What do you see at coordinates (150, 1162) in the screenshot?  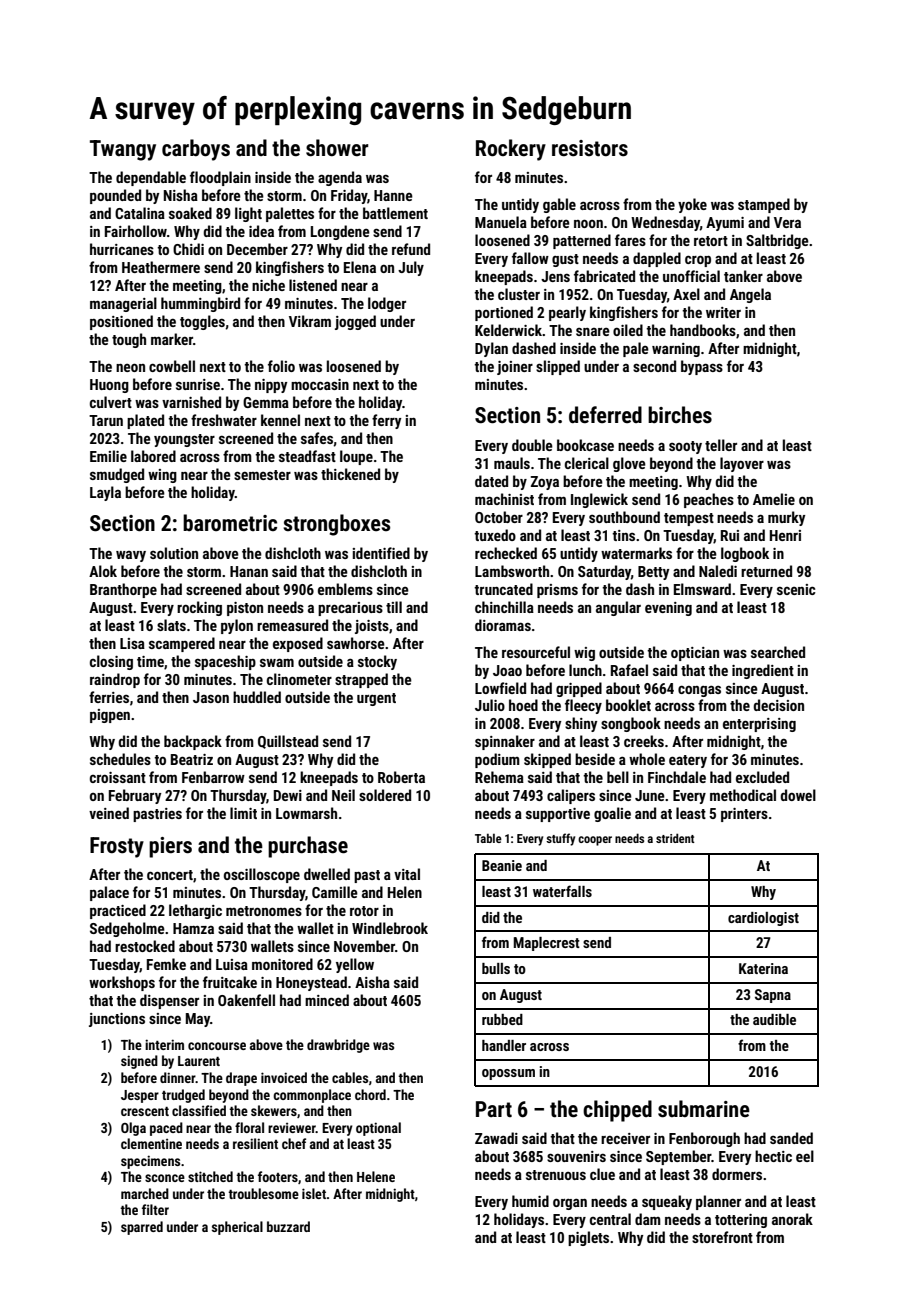 I see `specimens` at bounding box center [150, 1162].
